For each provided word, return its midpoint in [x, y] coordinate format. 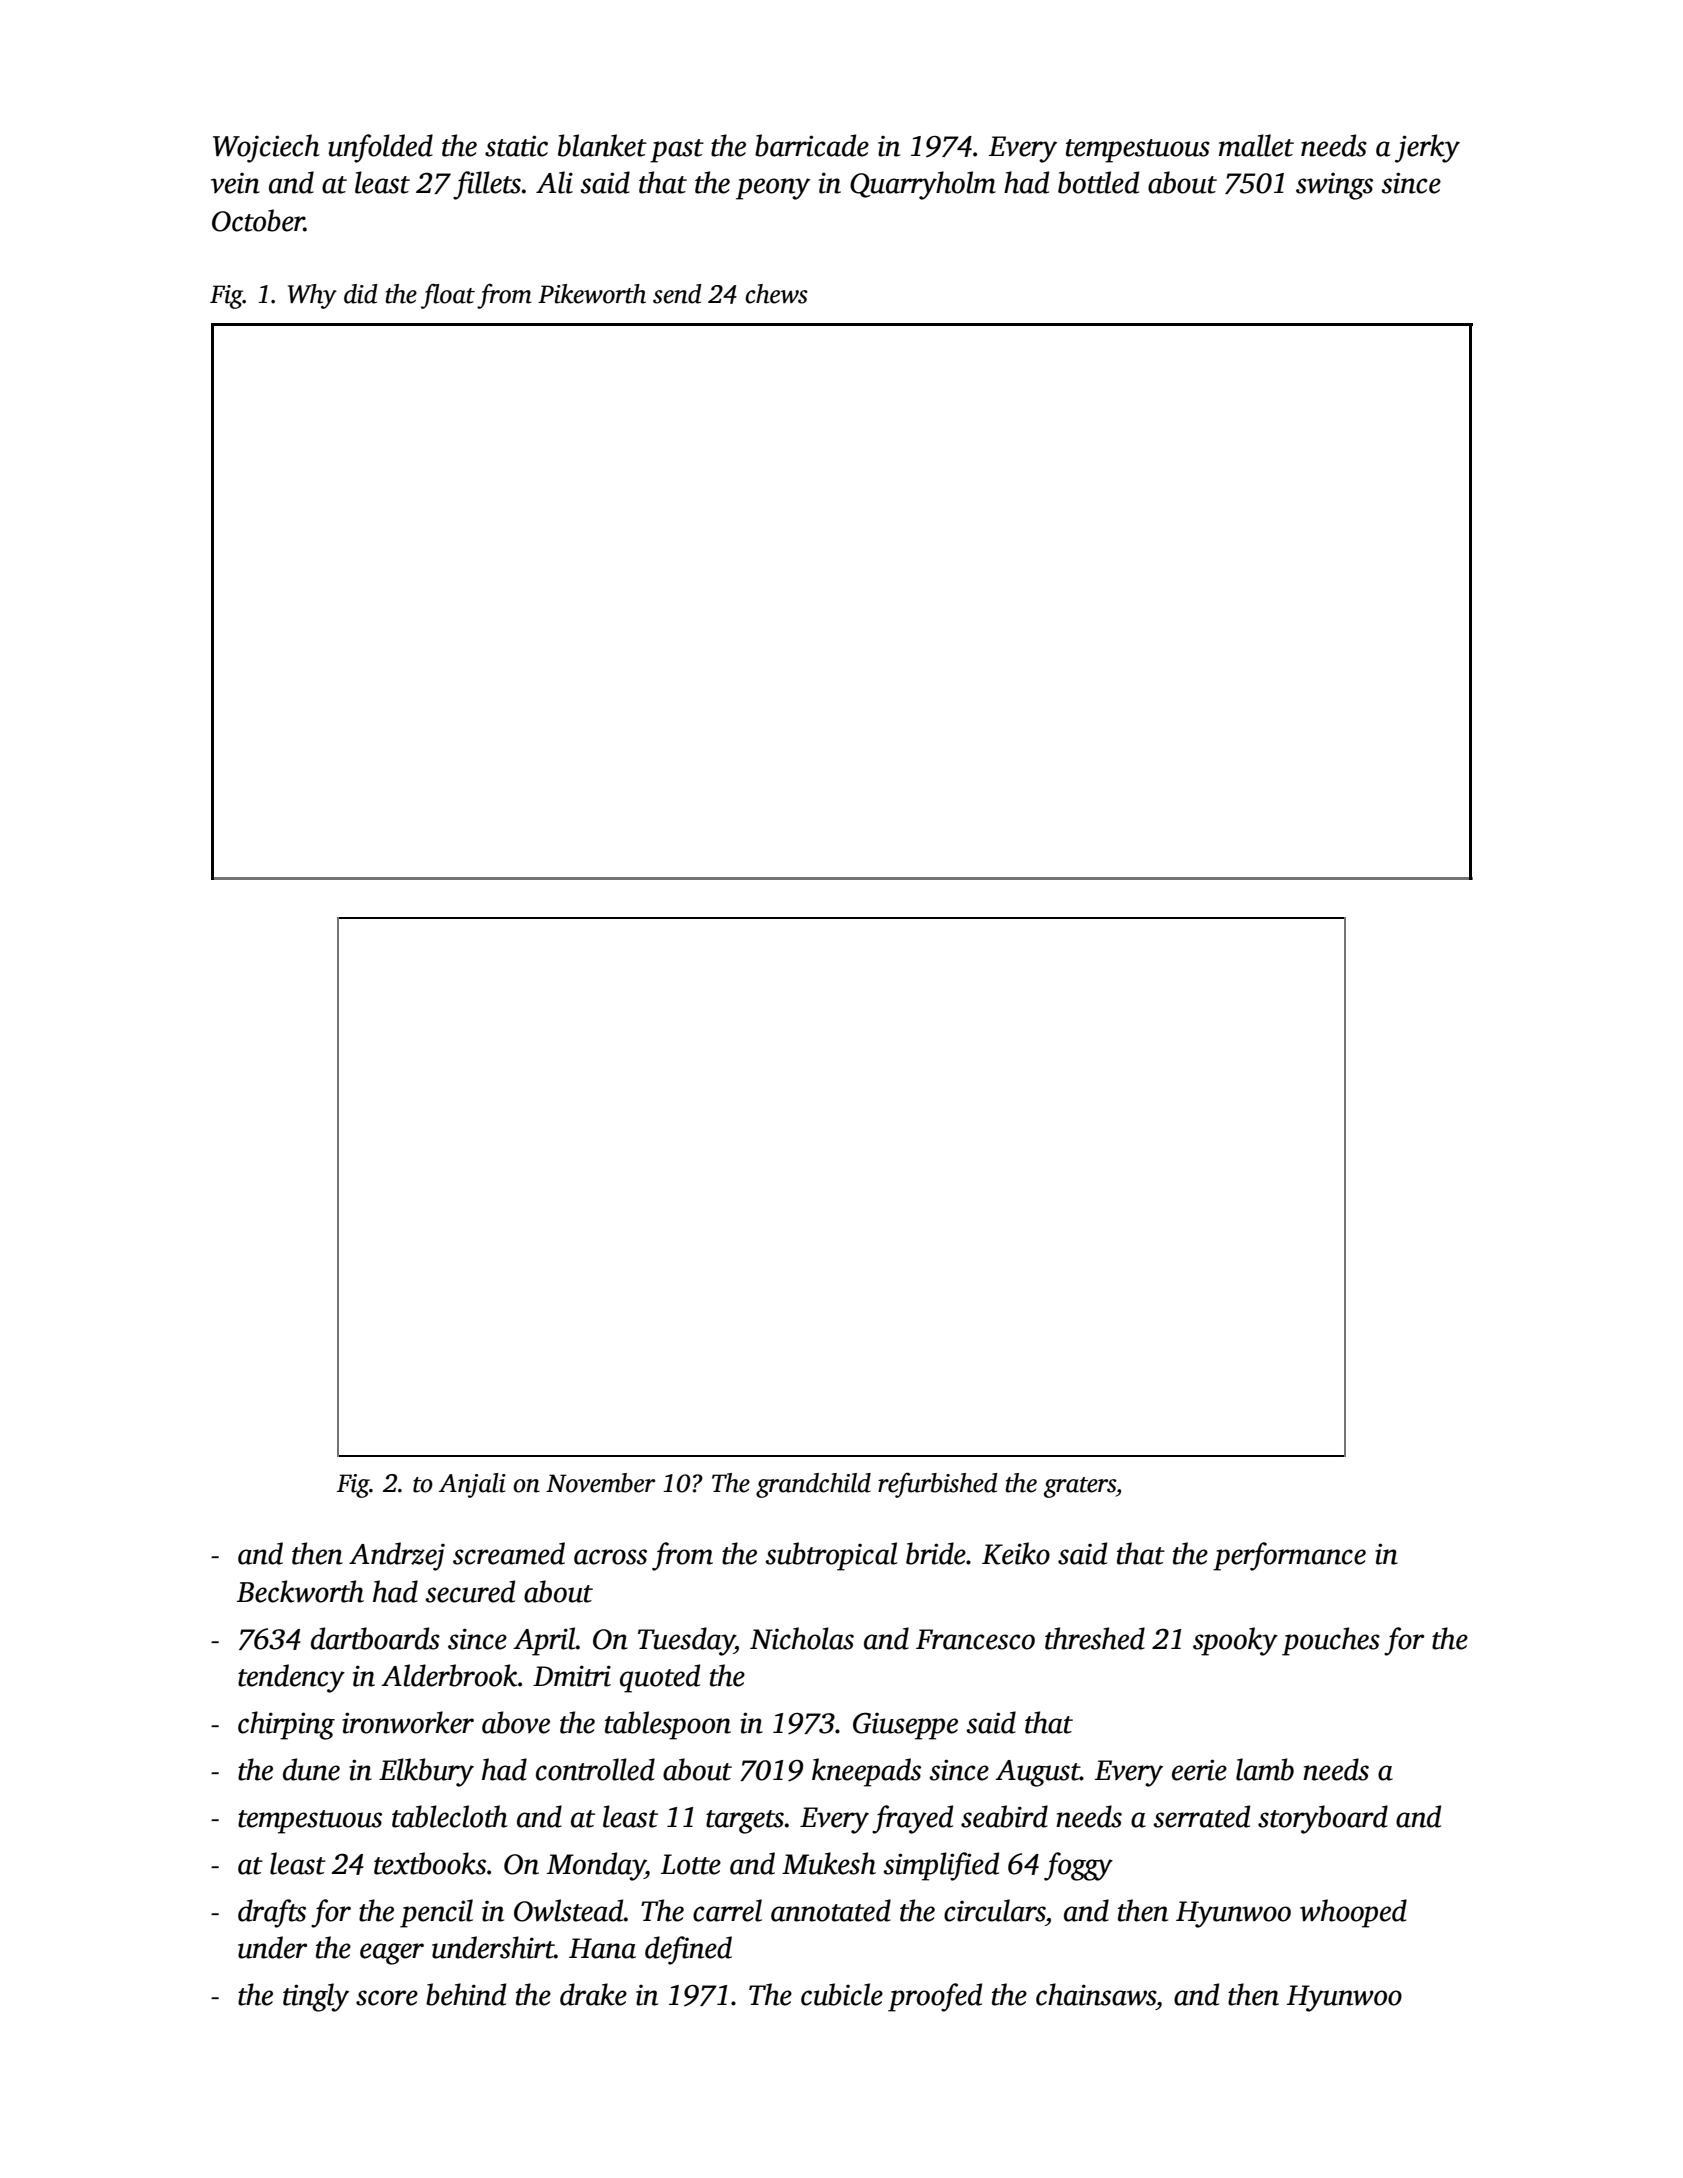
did [361, 294]
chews [776, 294]
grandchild [813, 1485]
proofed [935, 1997]
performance [1289, 1556]
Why [312, 296]
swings [1334, 186]
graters [1080, 1487]
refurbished [938, 1485]
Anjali [472, 1485]
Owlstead [569, 1910]
